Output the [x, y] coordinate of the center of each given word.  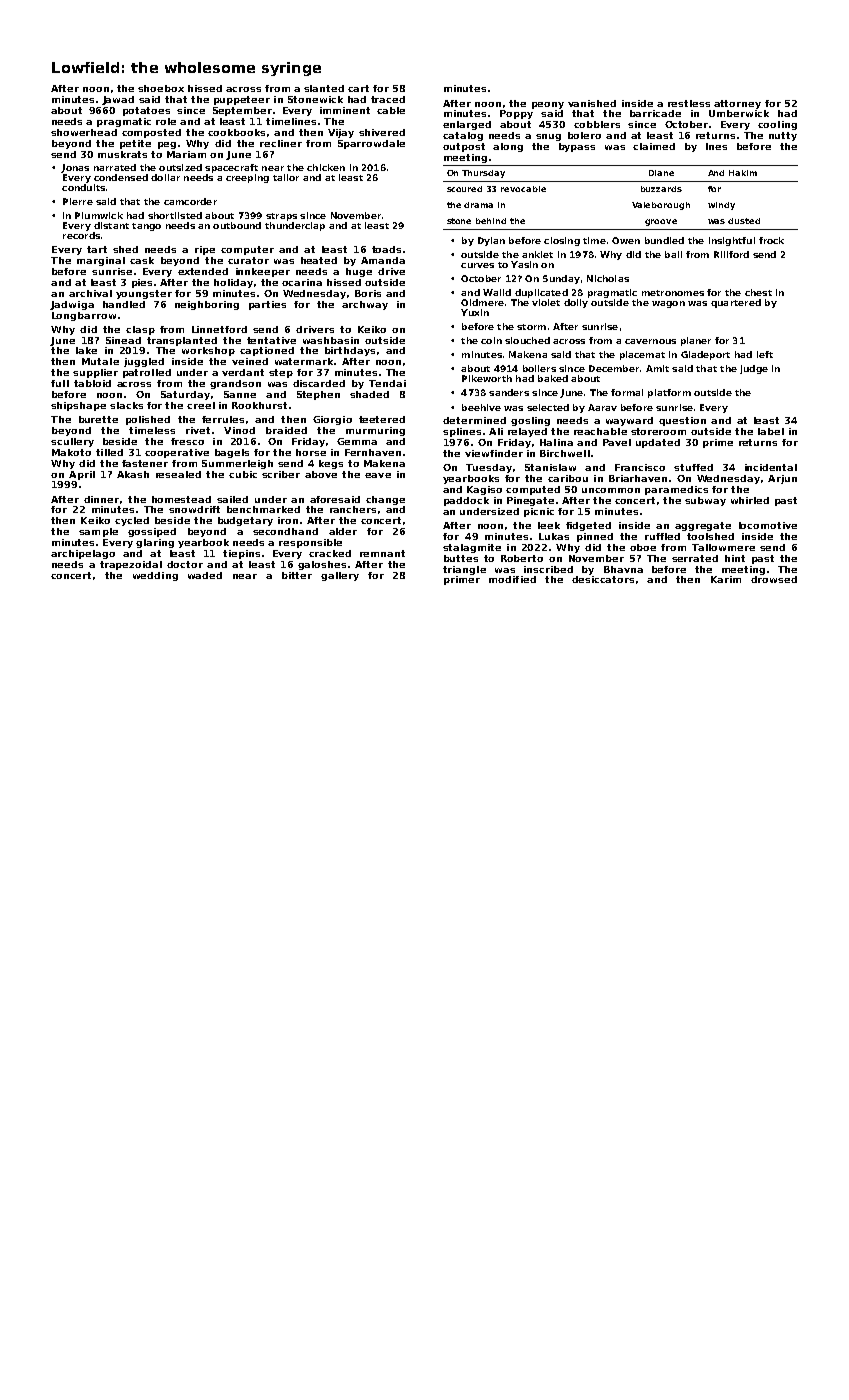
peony [548, 105]
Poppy [516, 114]
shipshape [78, 406]
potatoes [146, 111]
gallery [340, 576]
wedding [155, 576]
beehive [481, 407]
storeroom [658, 431]
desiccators [603, 579]
